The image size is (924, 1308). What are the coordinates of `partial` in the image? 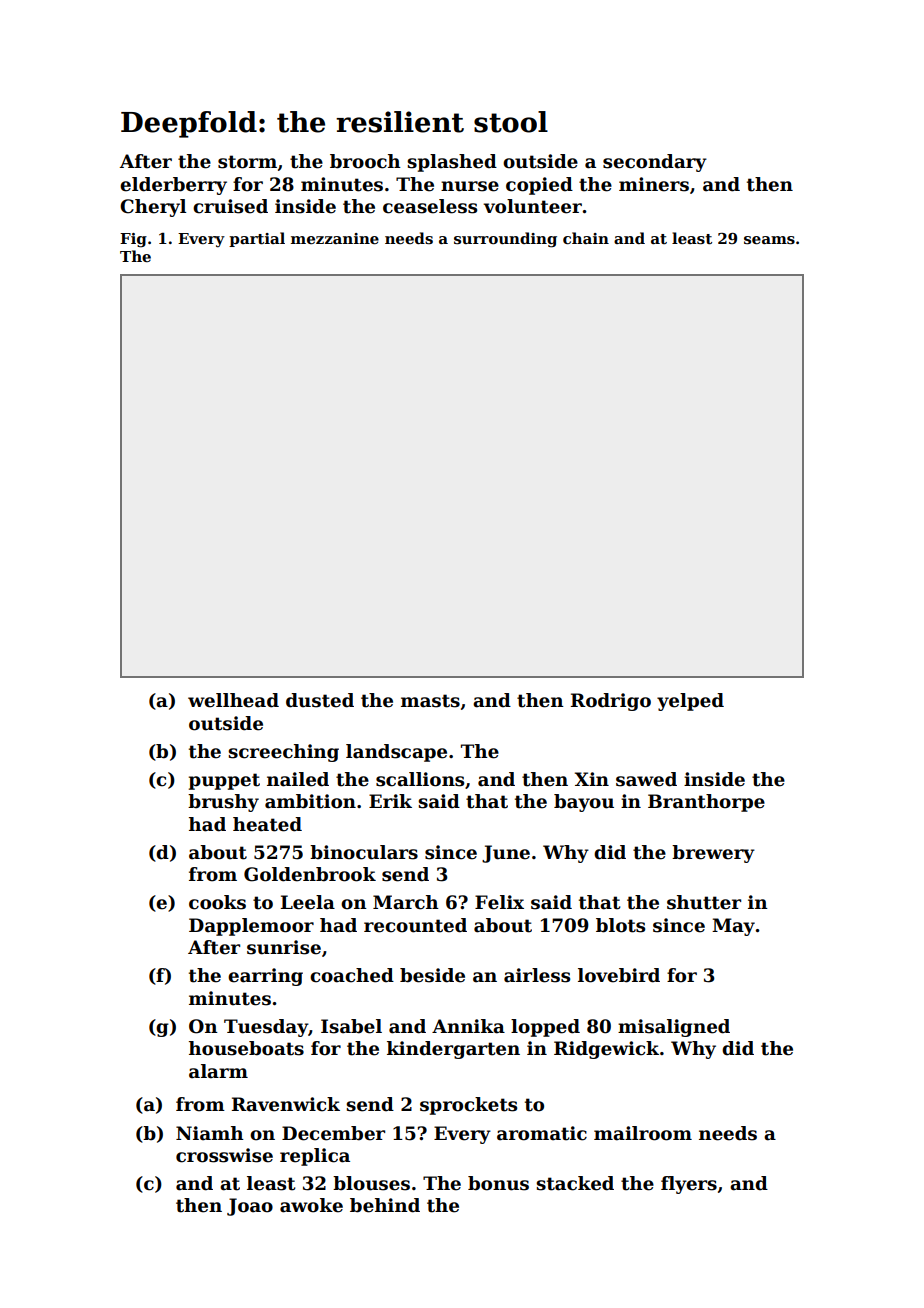 It's located at (257, 239).
